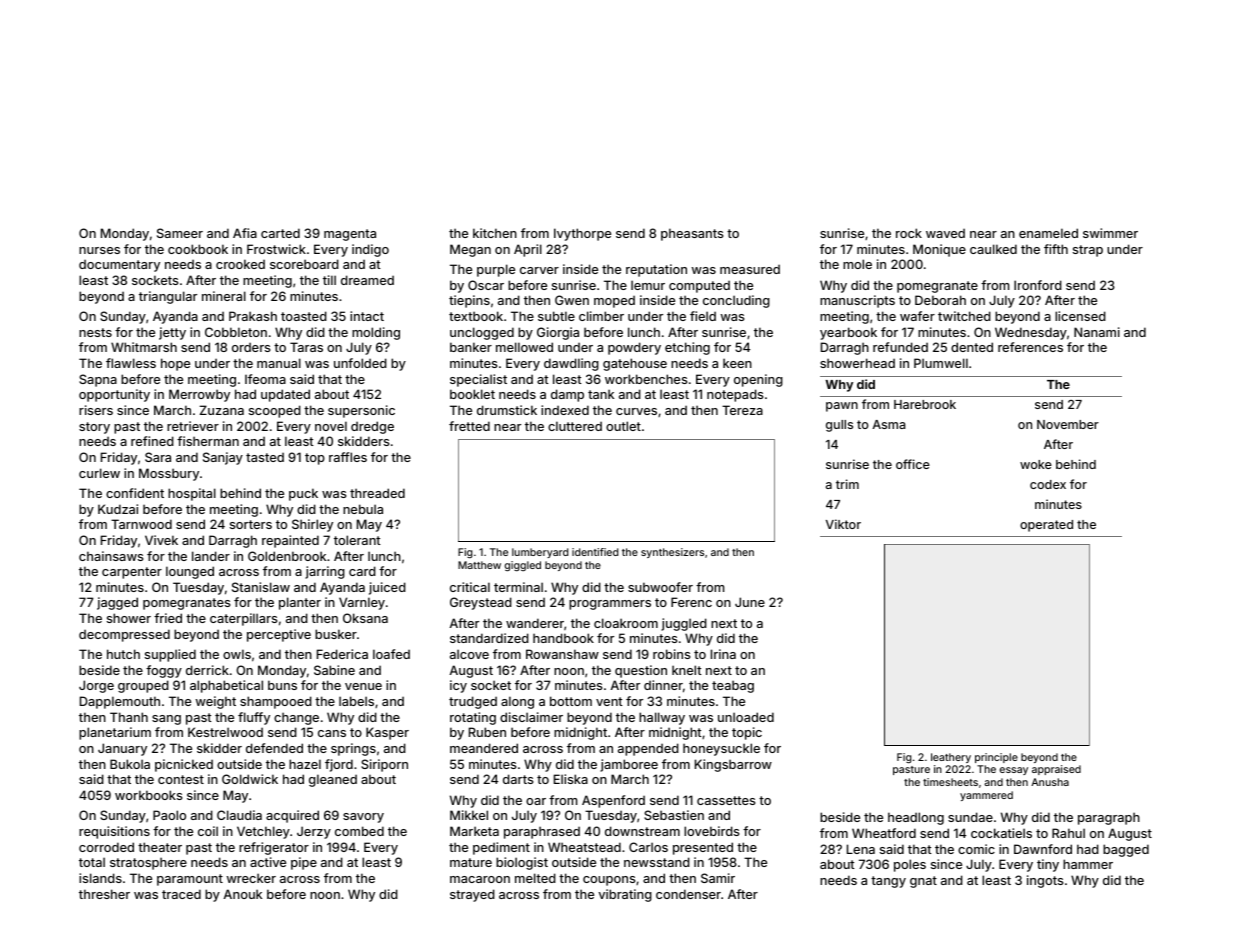 This document has width=1233, height=952. I want to click on principle, so click(996, 758).
